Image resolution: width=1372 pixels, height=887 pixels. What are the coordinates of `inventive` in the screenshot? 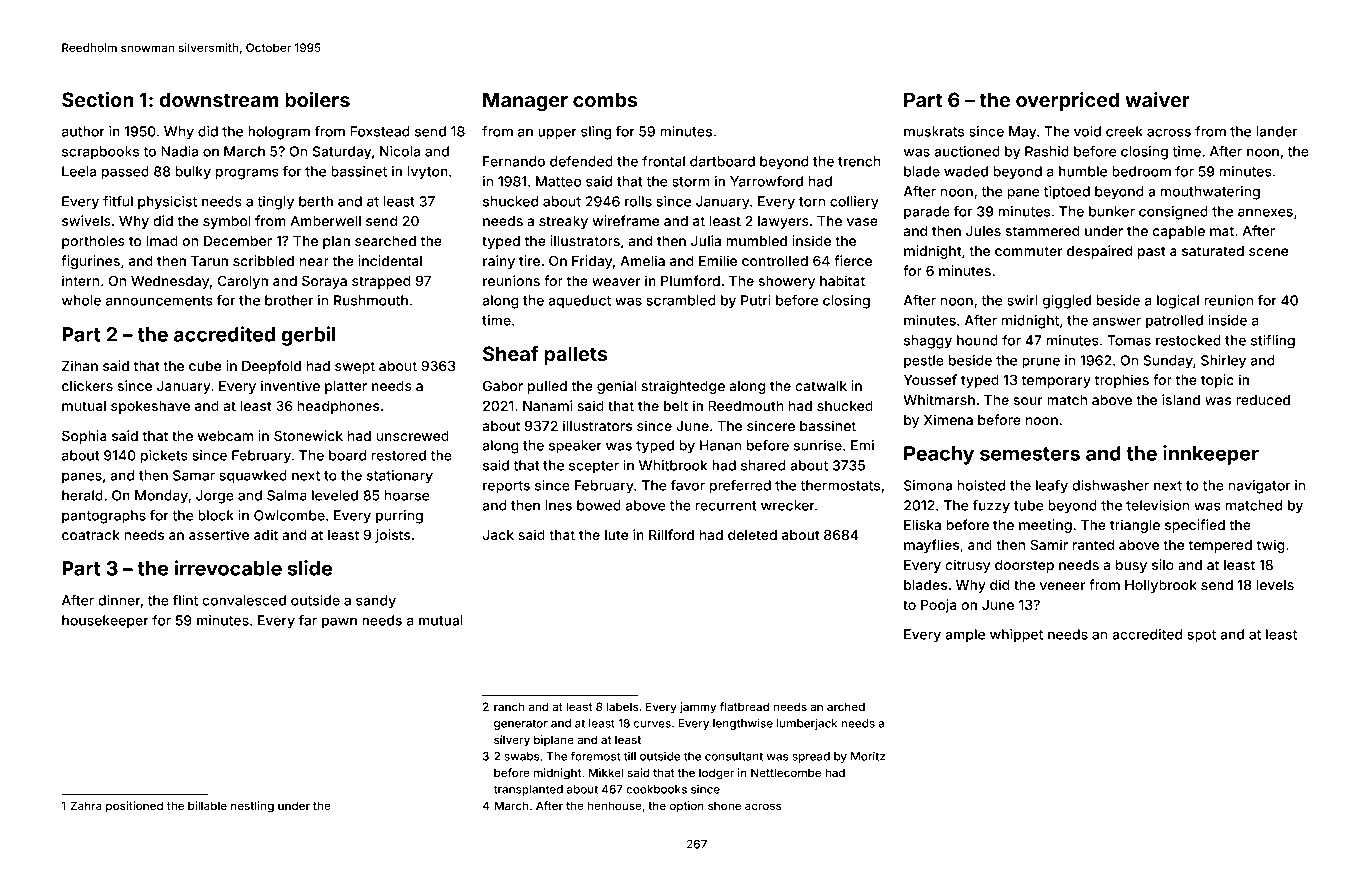 It's located at (290, 385).
